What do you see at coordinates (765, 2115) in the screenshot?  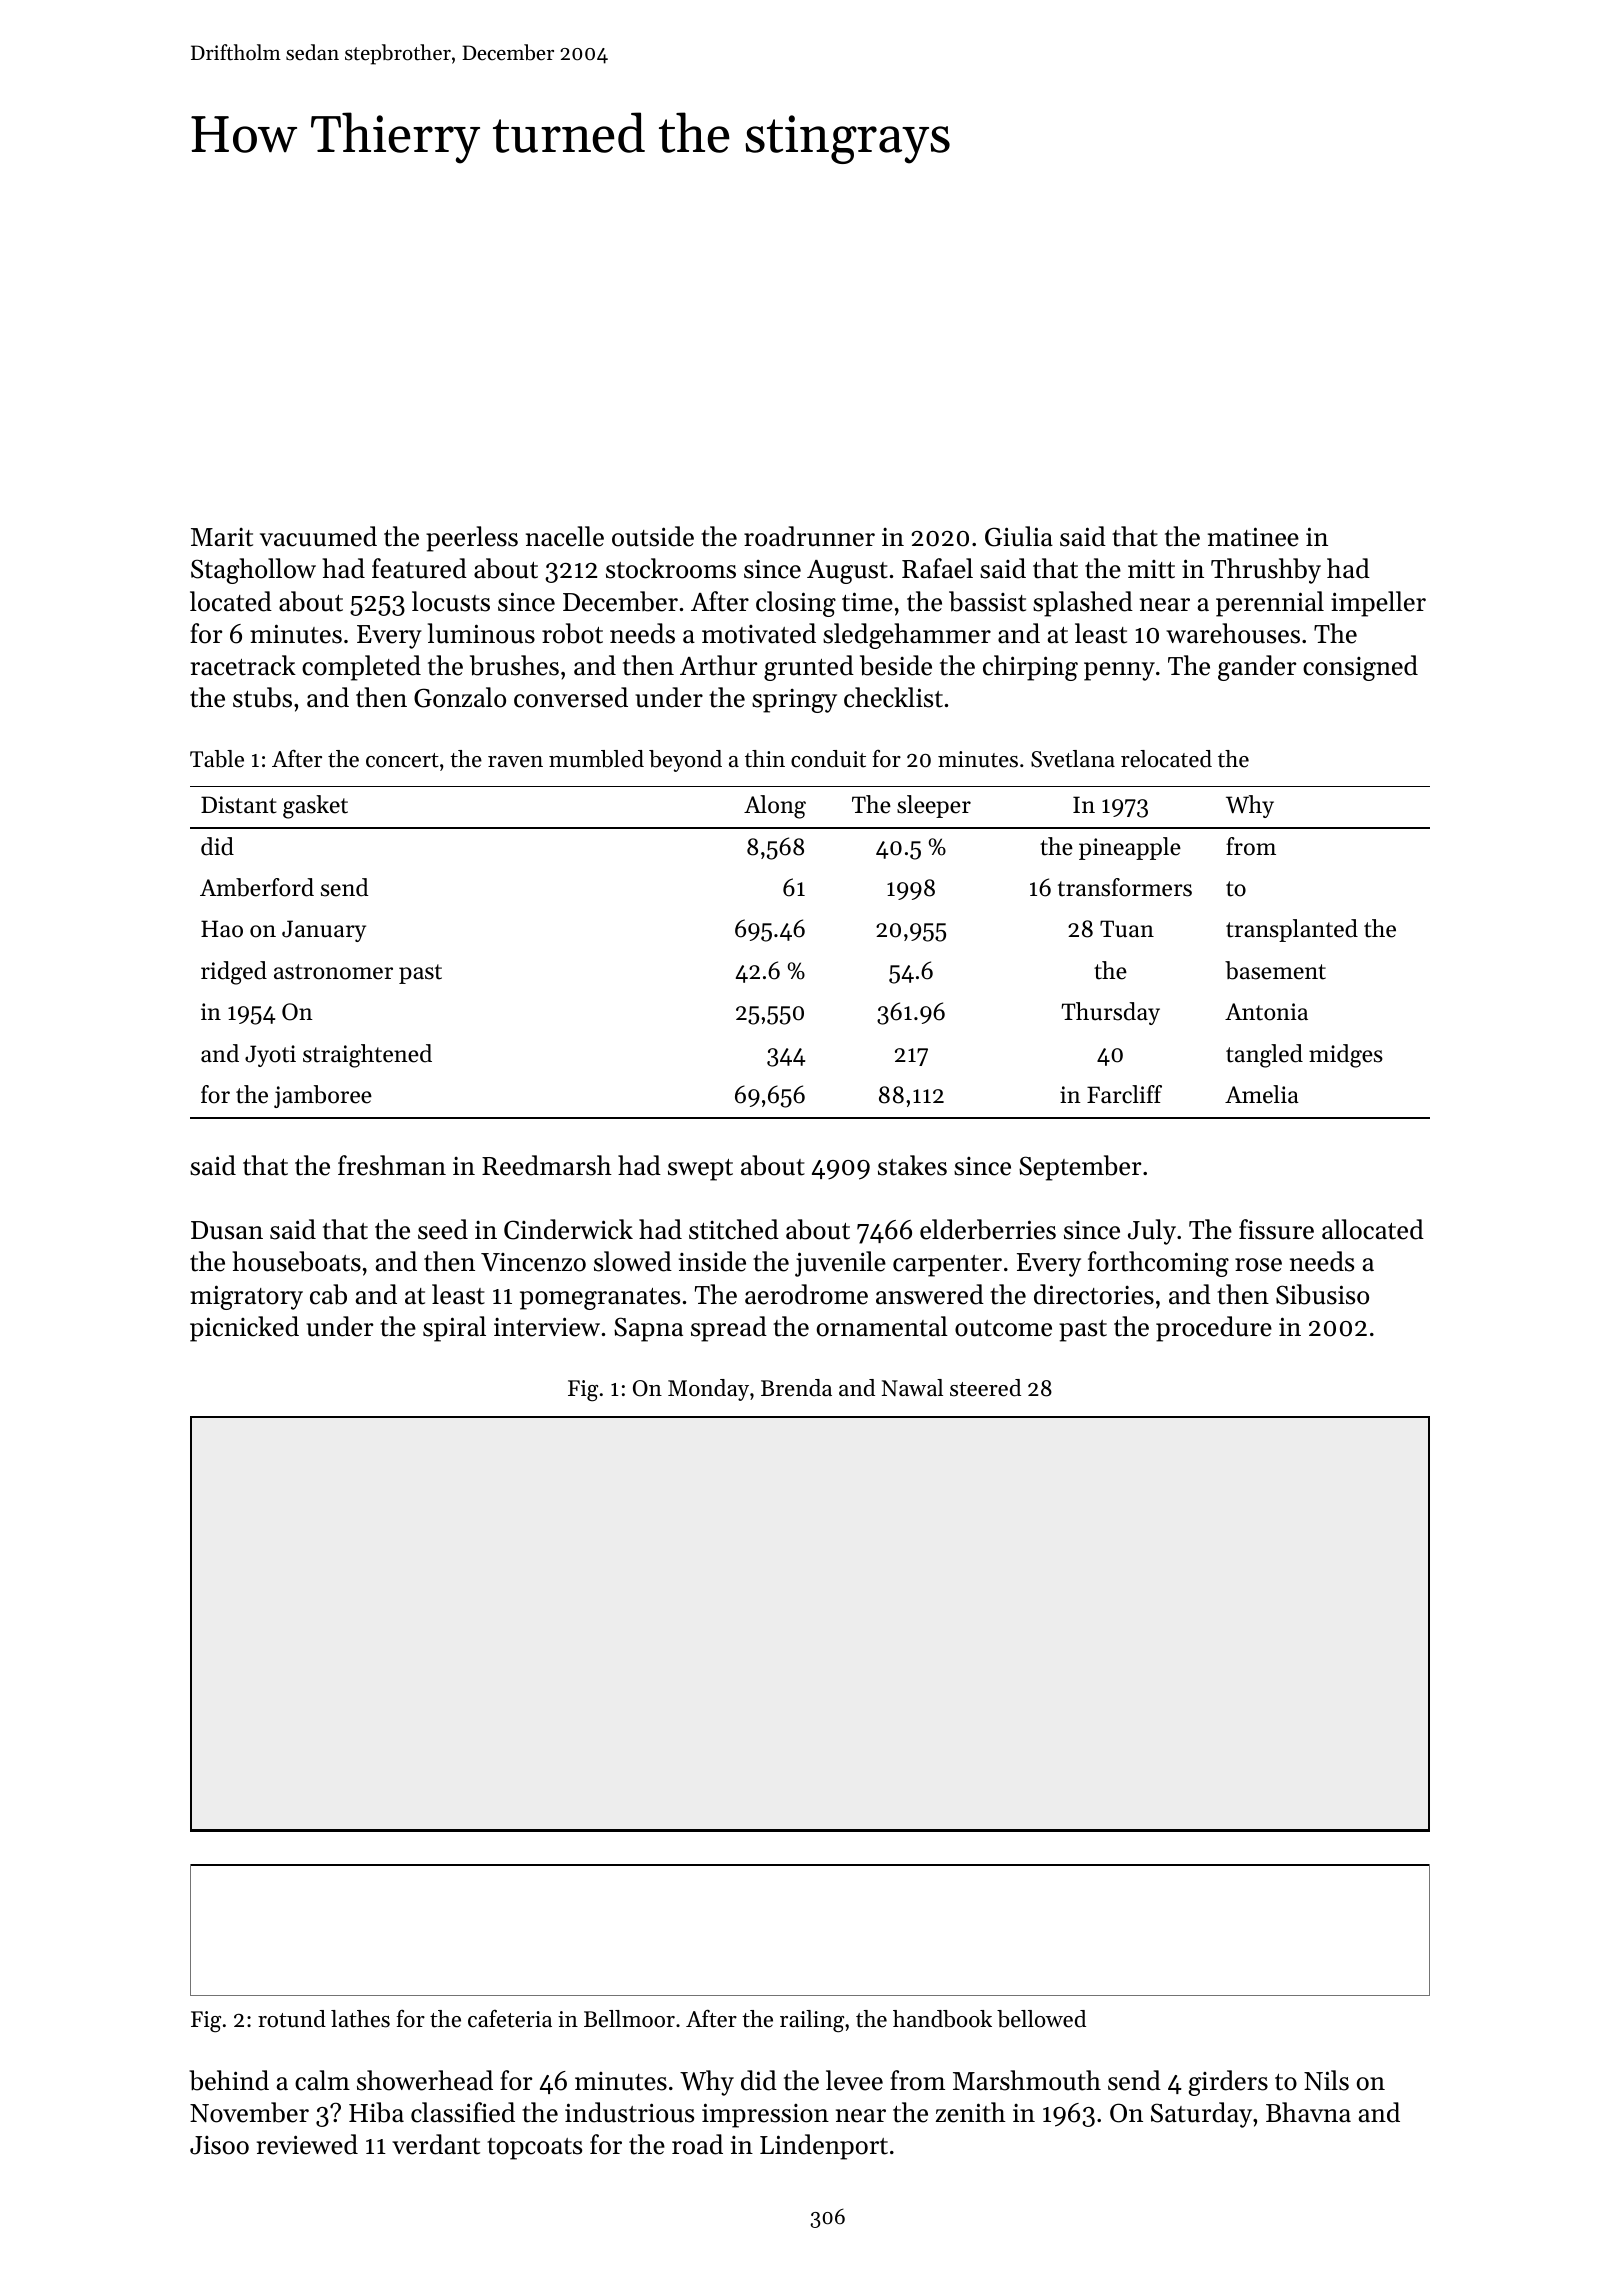 I see `impression` at bounding box center [765, 2115].
